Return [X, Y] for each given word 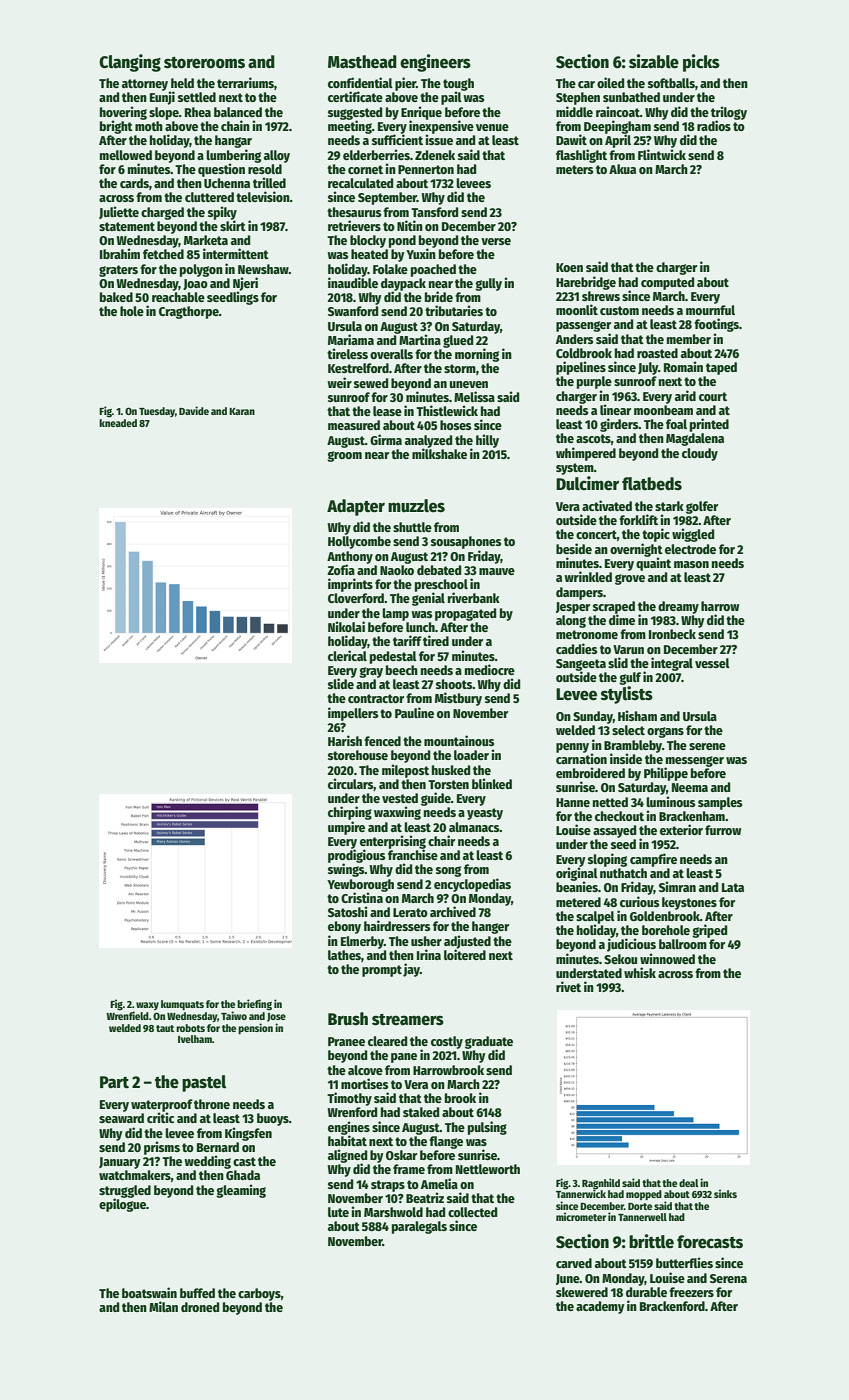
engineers [435, 63]
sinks [725, 1193]
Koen [569, 267]
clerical [347, 655]
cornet [365, 169]
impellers [353, 714]
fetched [163, 254]
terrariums [245, 82]
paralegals [419, 1227]
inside [626, 758]
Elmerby [362, 942]
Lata [733, 887]
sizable [654, 61]
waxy [147, 1006]
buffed [197, 1293]
